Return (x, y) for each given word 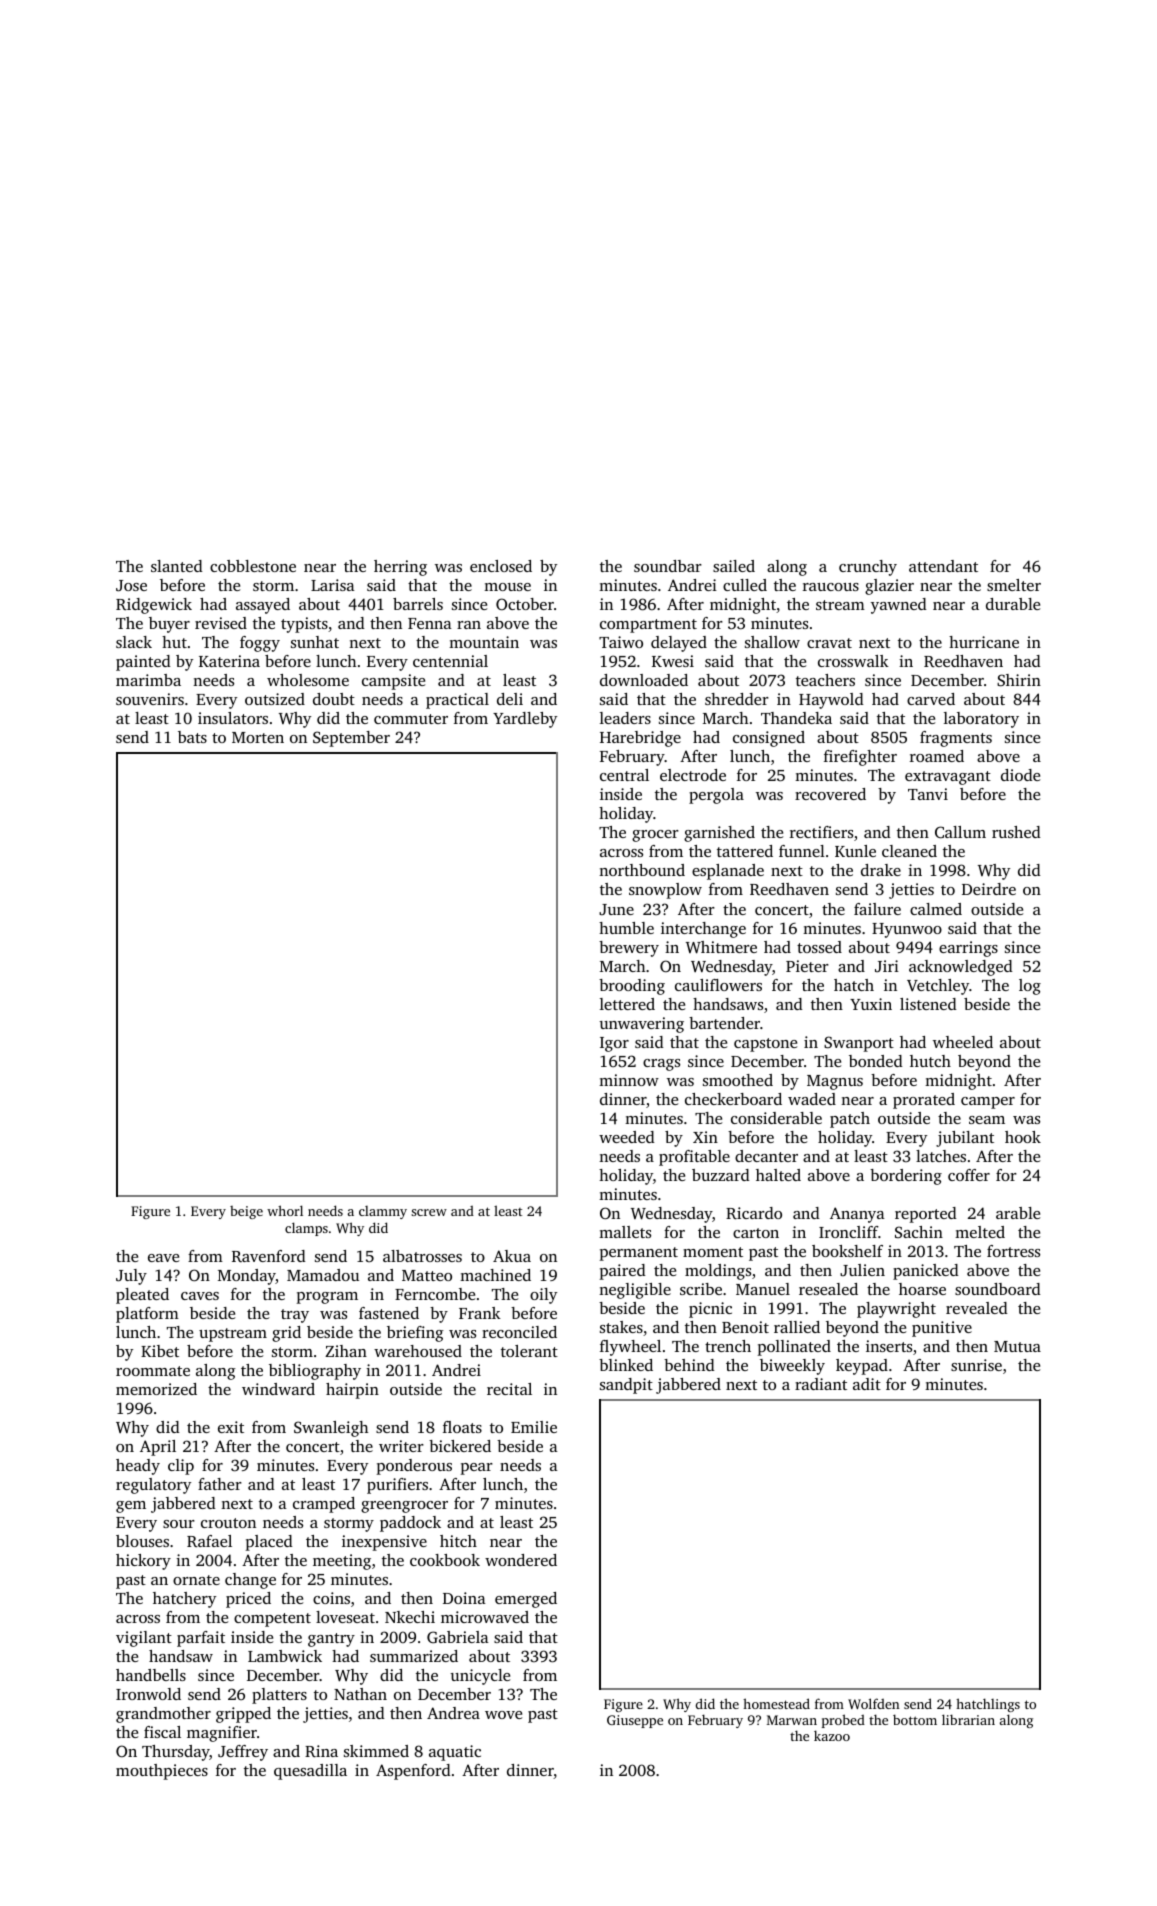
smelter (1014, 585)
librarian (968, 1719)
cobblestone (253, 566)
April (158, 1448)
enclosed (501, 566)
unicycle (480, 1677)
